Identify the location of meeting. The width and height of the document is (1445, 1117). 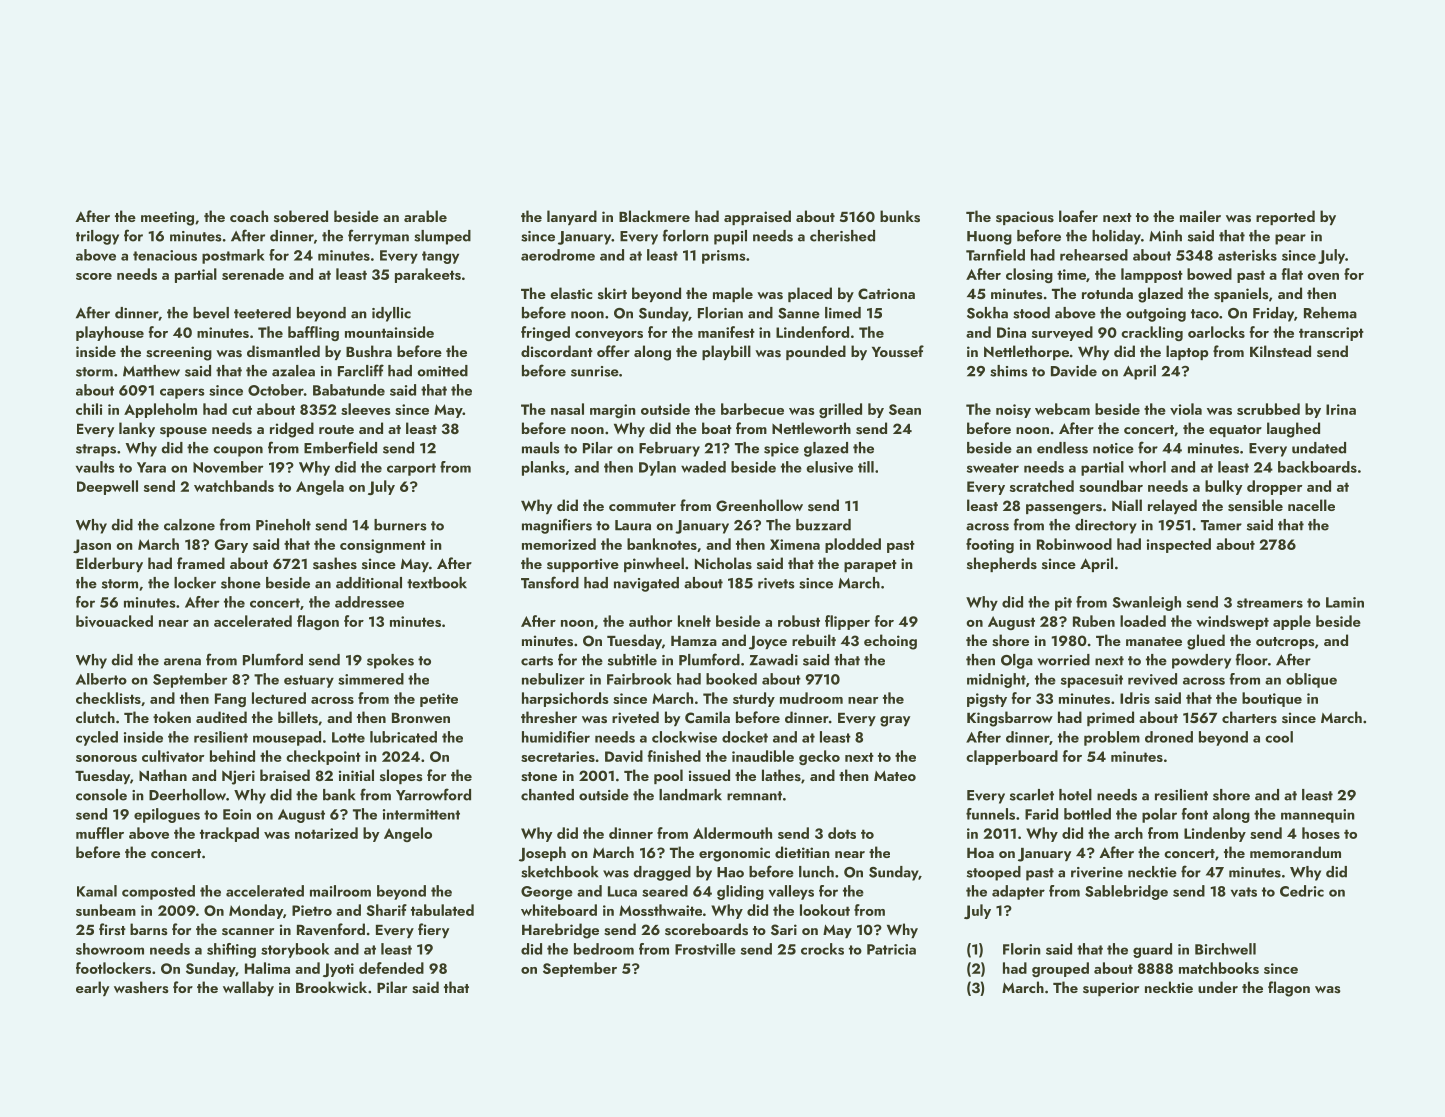
(167, 218).
